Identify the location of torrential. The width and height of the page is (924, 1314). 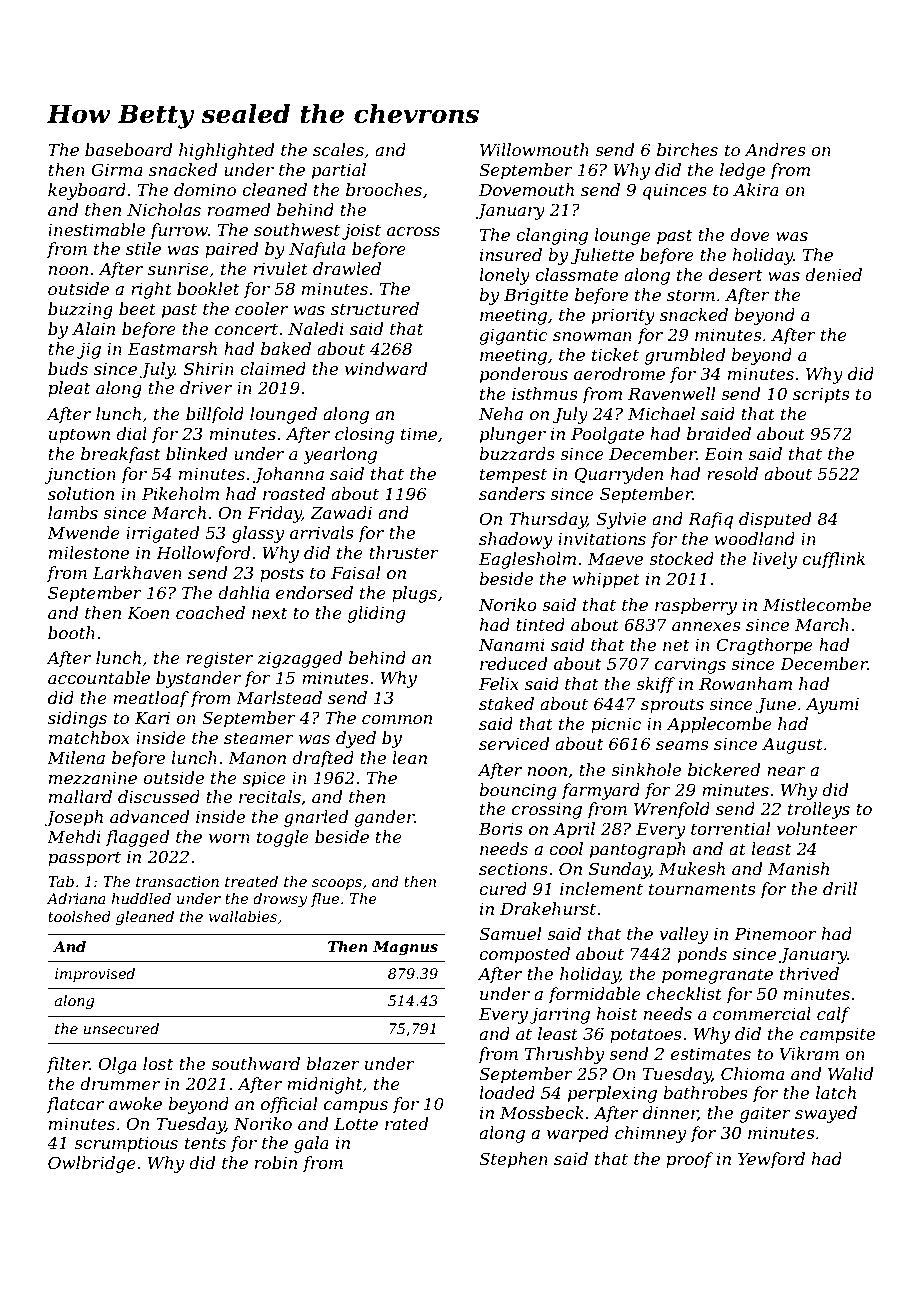
(730, 828).
